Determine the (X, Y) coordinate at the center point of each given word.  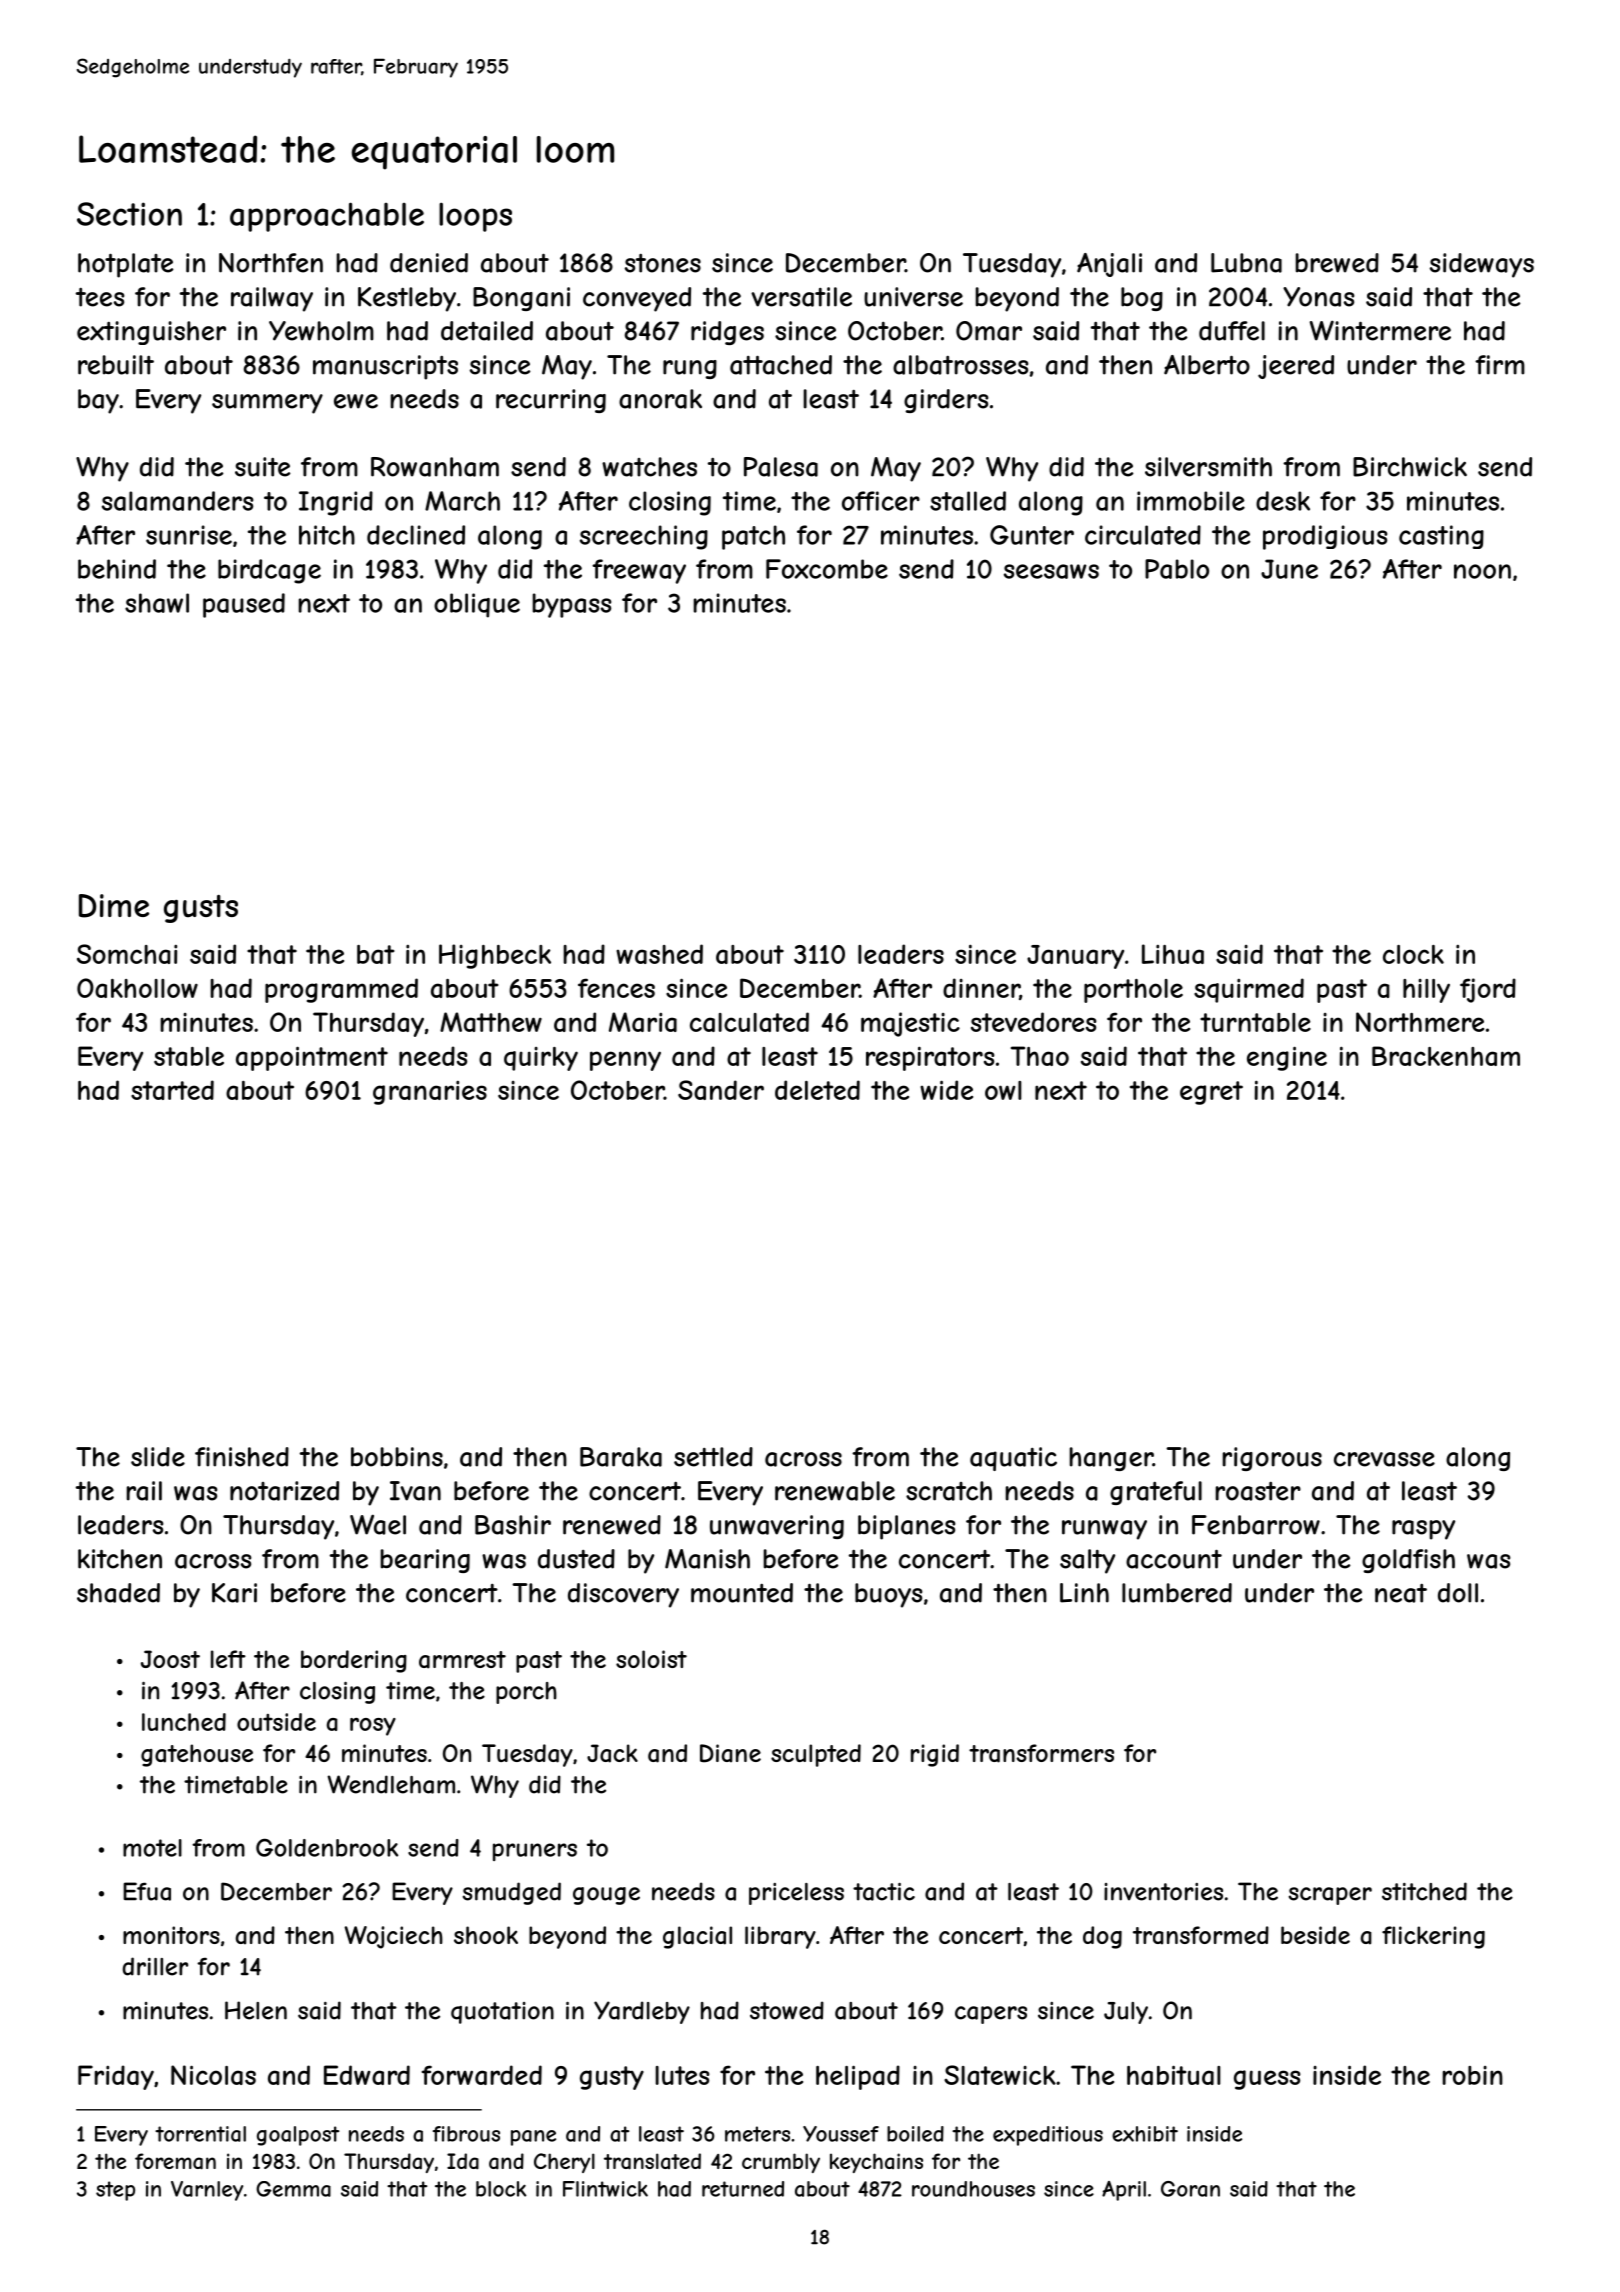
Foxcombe (827, 569)
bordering (354, 1661)
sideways (1482, 265)
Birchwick (1410, 467)
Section (129, 214)
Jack (612, 1753)
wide (946, 1090)
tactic (884, 1891)
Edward (367, 2075)
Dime (114, 906)
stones (663, 263)
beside (1315, 1935)
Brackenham (1446, 1056)
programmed (341, 990)
